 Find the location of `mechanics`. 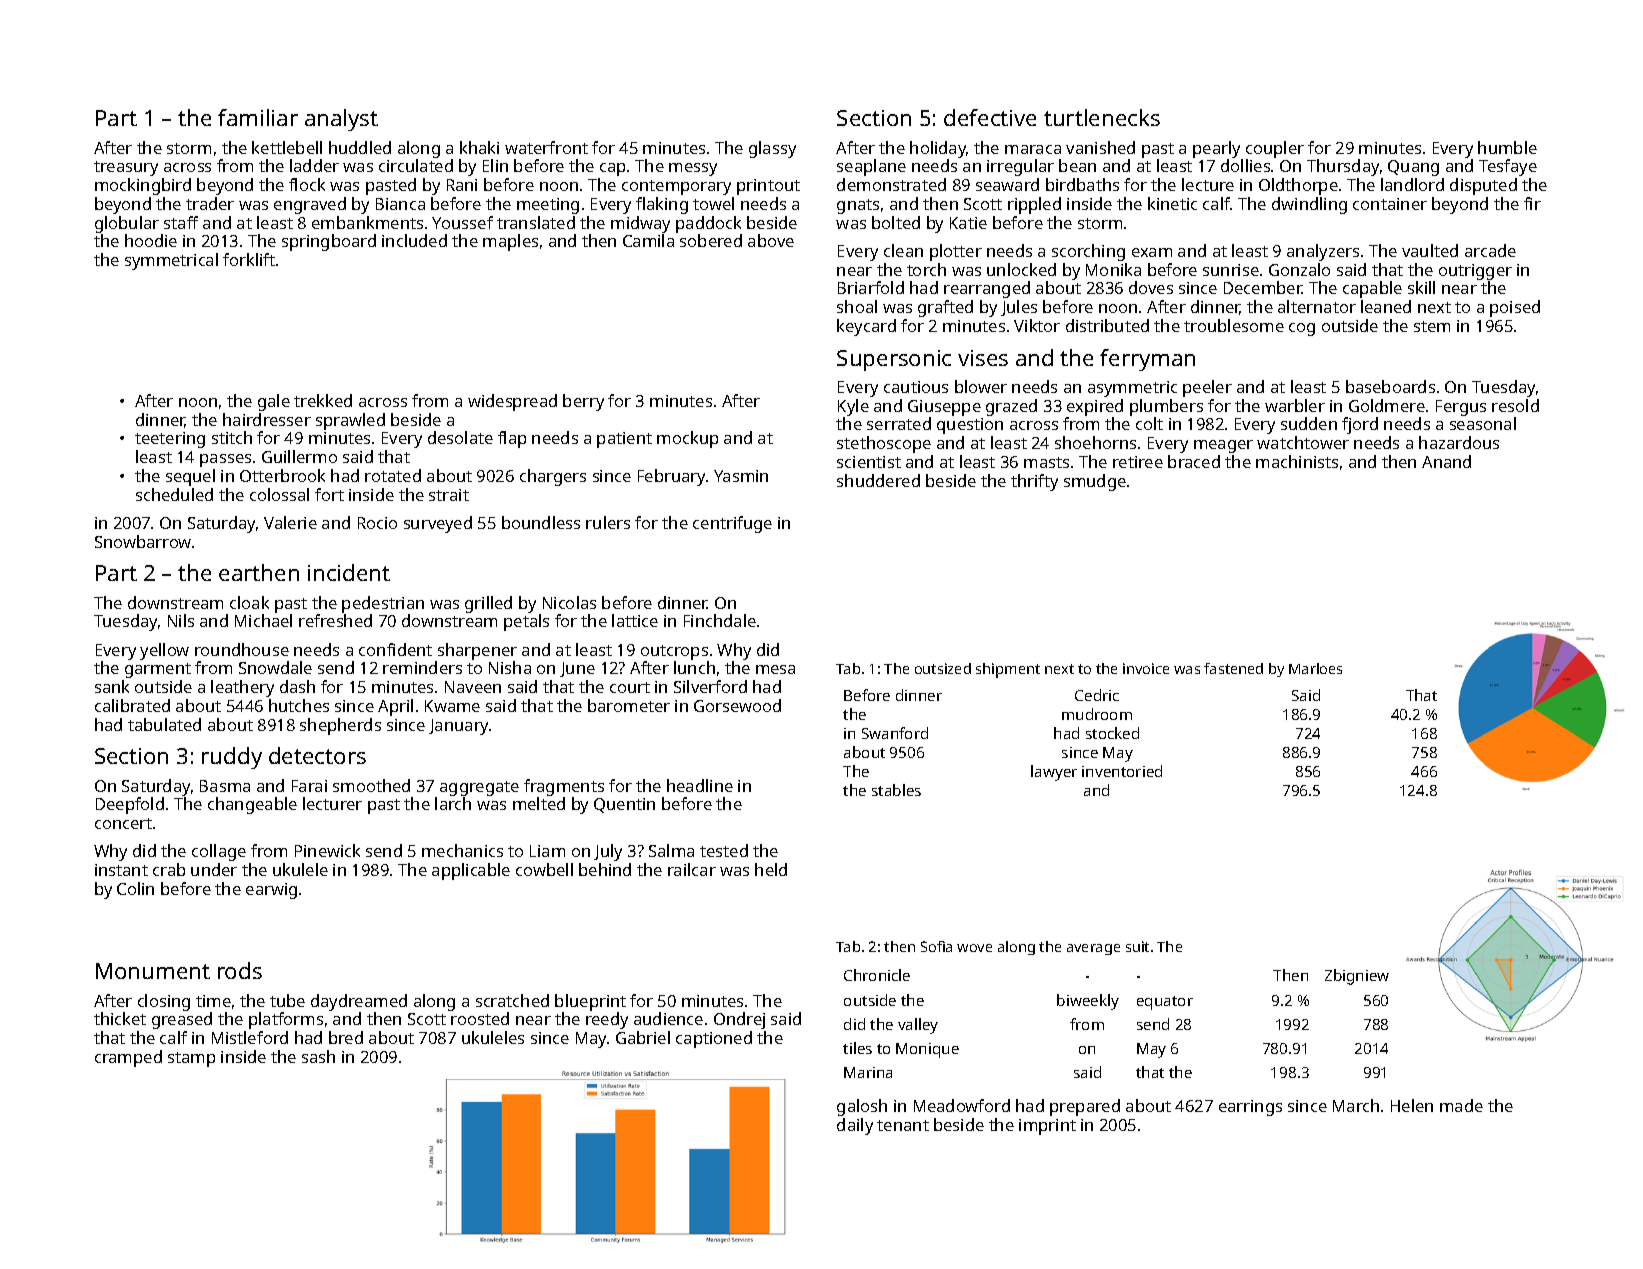

mechanics is located at coordinates (462, 850).
